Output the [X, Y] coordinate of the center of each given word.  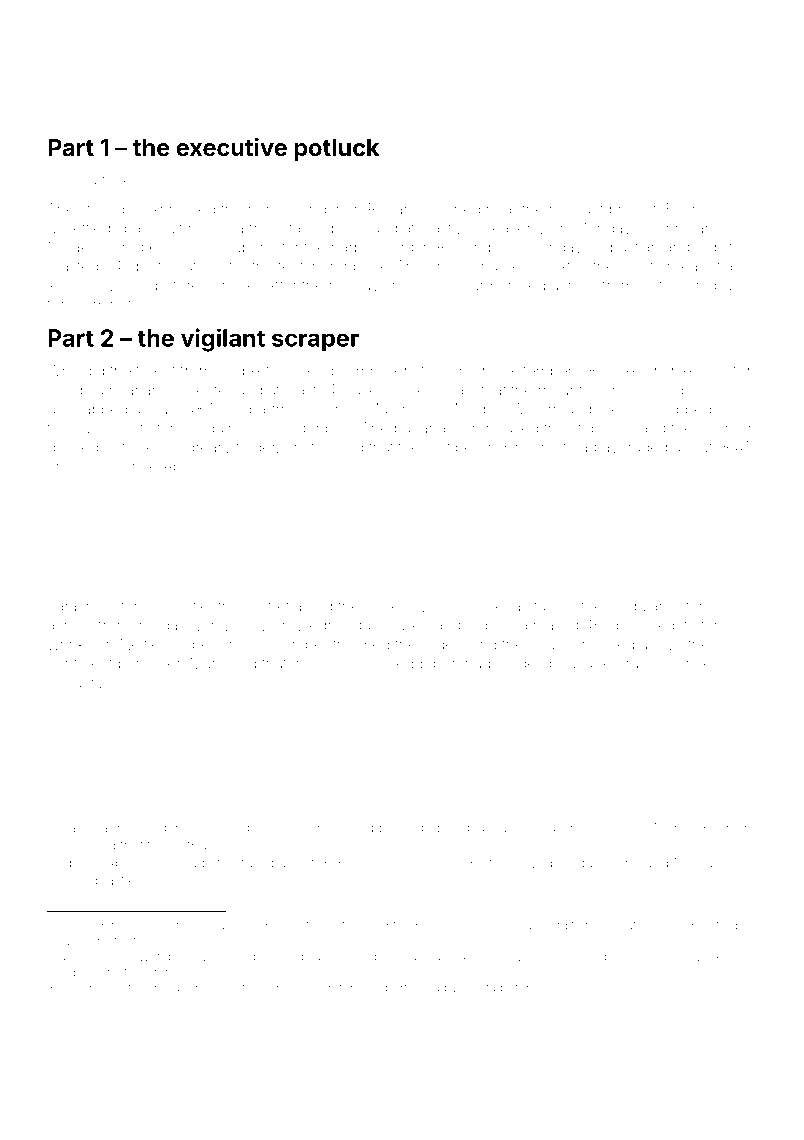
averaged [635, 448]
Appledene [141, 864]
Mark [207, 663]
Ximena [494, 606]
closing [72, 181]
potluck [336, 150]
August [469, 864]
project [633, 210]
